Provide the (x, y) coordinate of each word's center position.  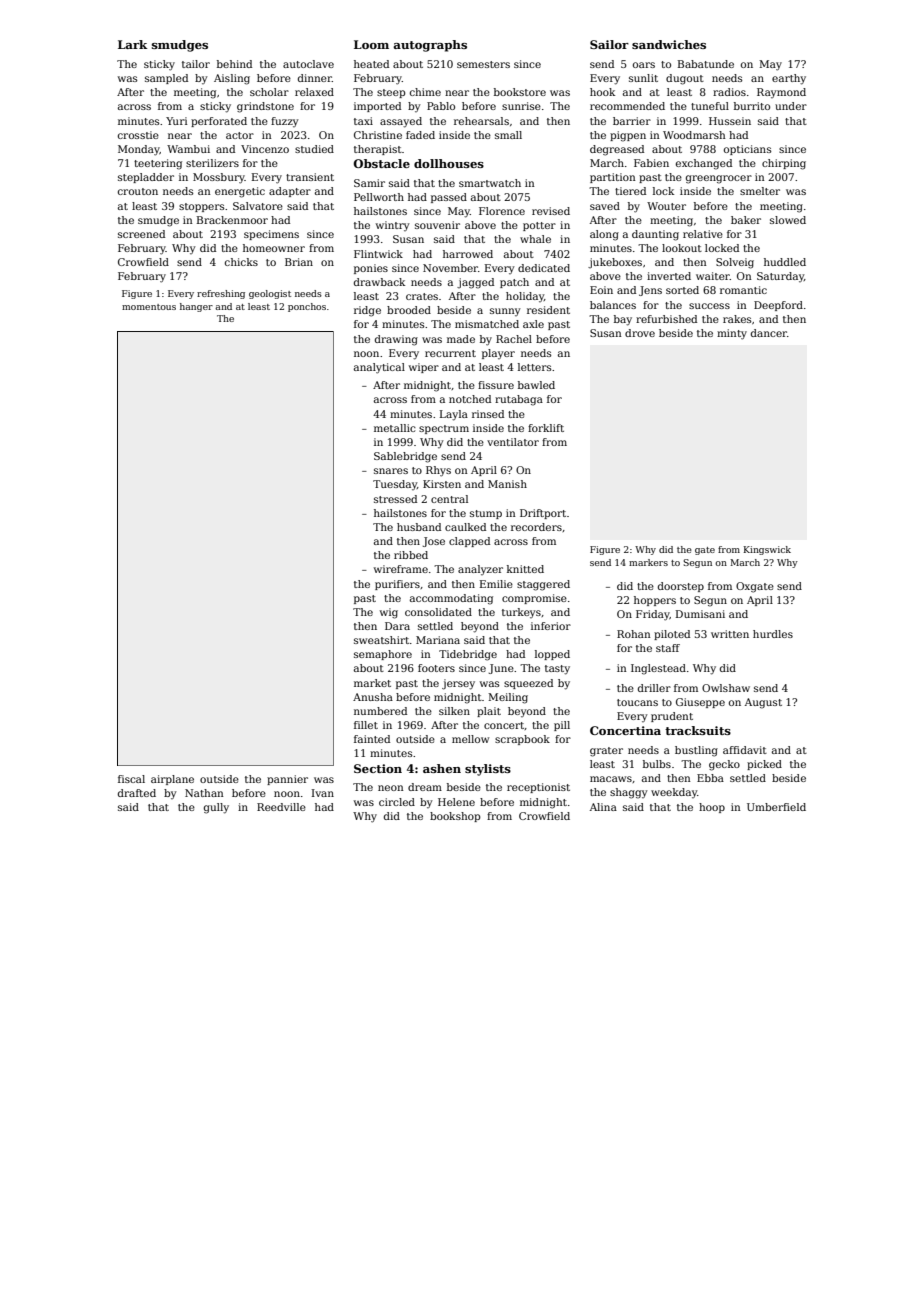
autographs (430, 46)
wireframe (401, 569)
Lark (132, 44)
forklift (546, 428)
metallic (395, 428)
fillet (366, 725)
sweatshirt (381, 640)
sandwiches (669, 44)
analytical (379, 368)
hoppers (655, 601)
